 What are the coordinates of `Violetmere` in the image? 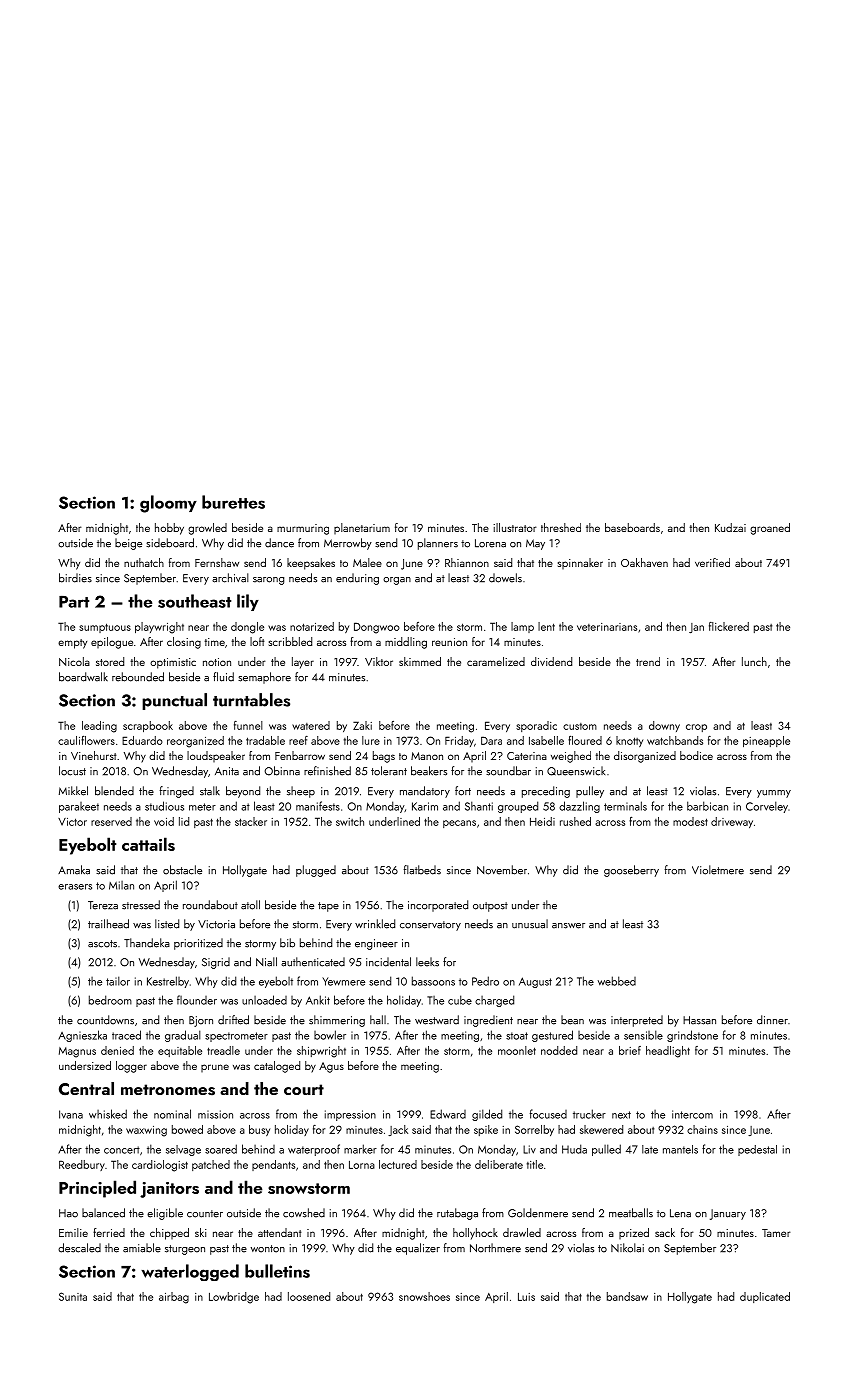 It's located at (718, 870).
